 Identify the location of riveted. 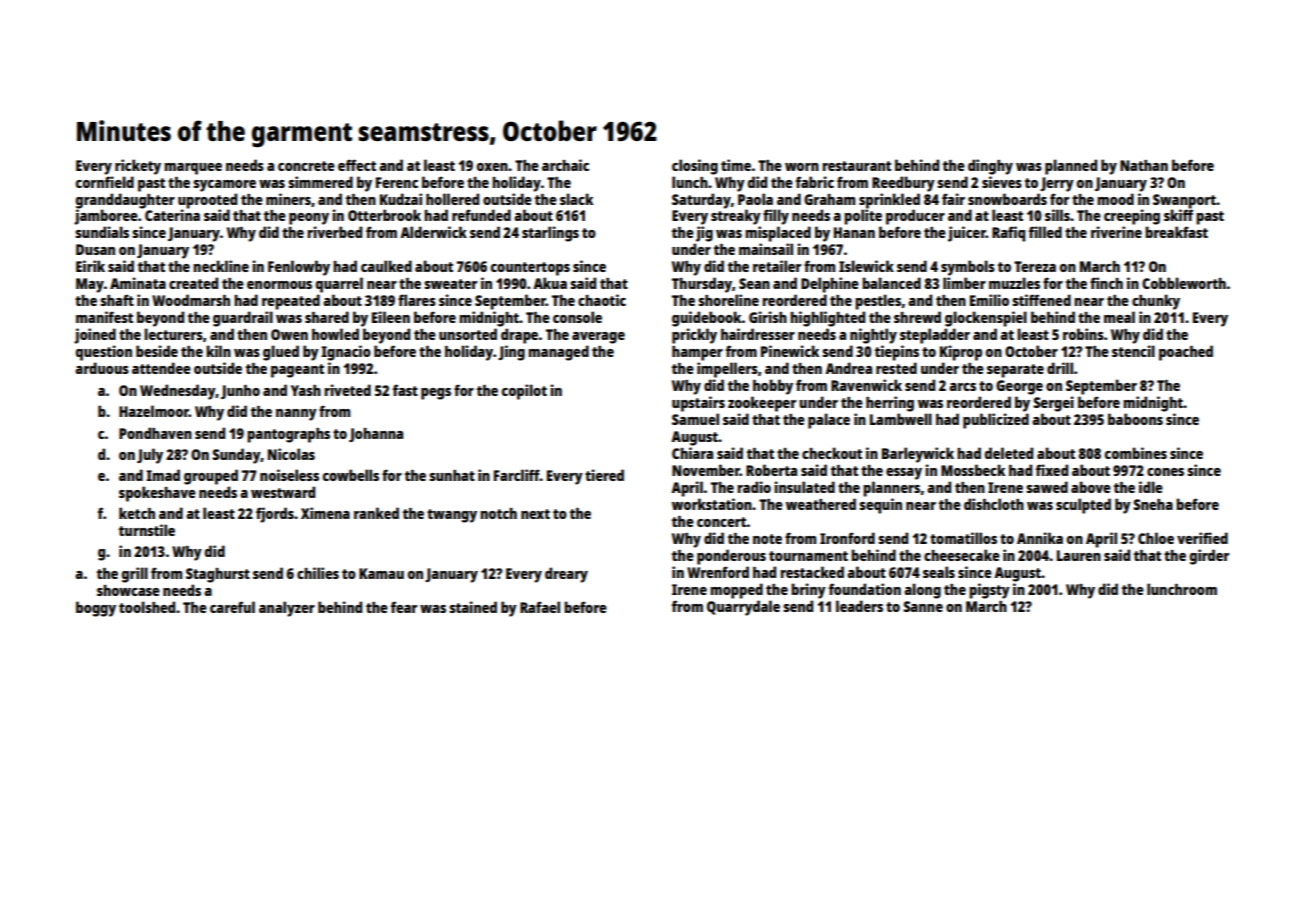
(347, 390).
